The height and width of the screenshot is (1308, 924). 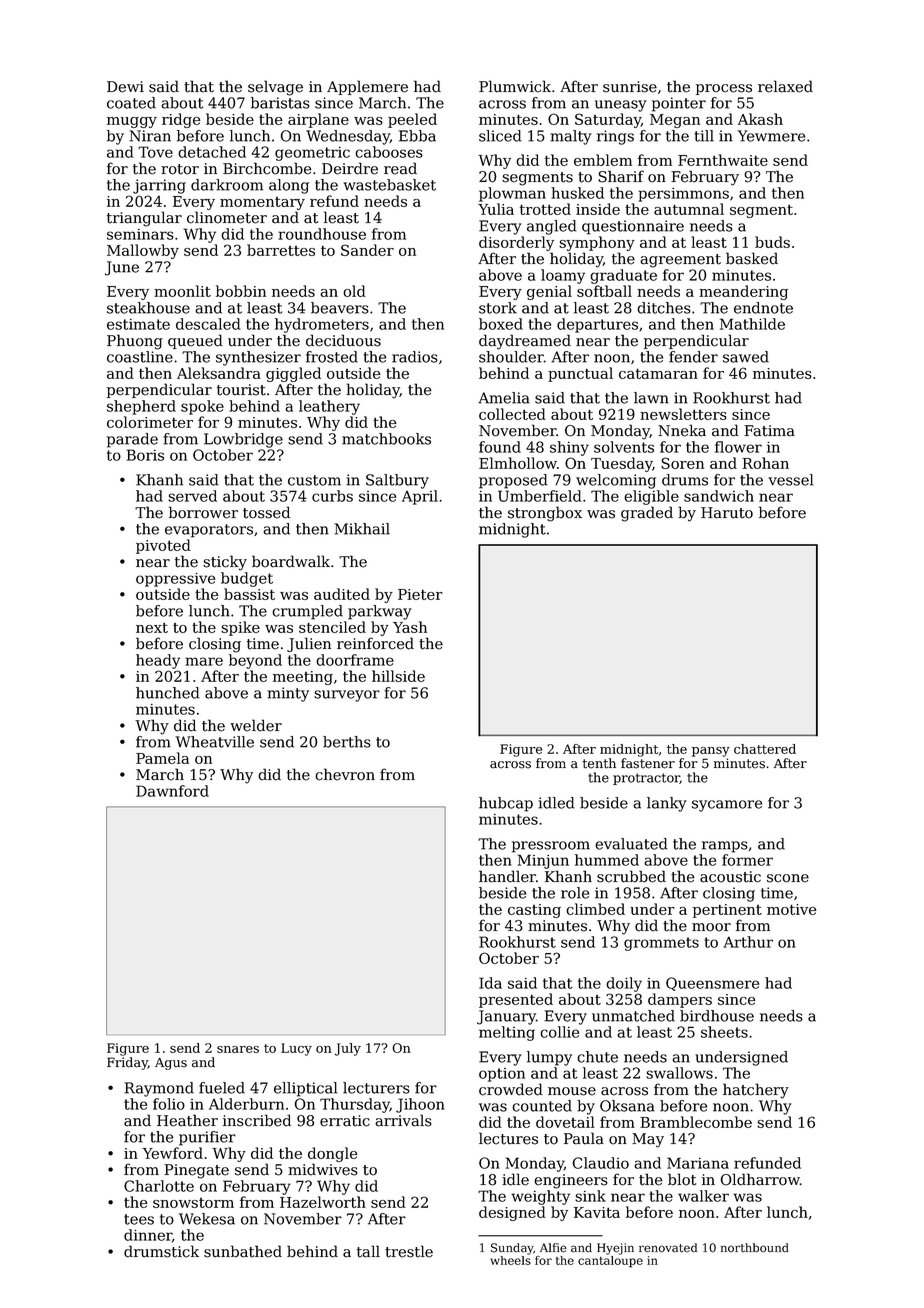 What do you see at coordinates (512, 1213) in the screenshot?
I see `designed` at bounding box center [512, 1213].
